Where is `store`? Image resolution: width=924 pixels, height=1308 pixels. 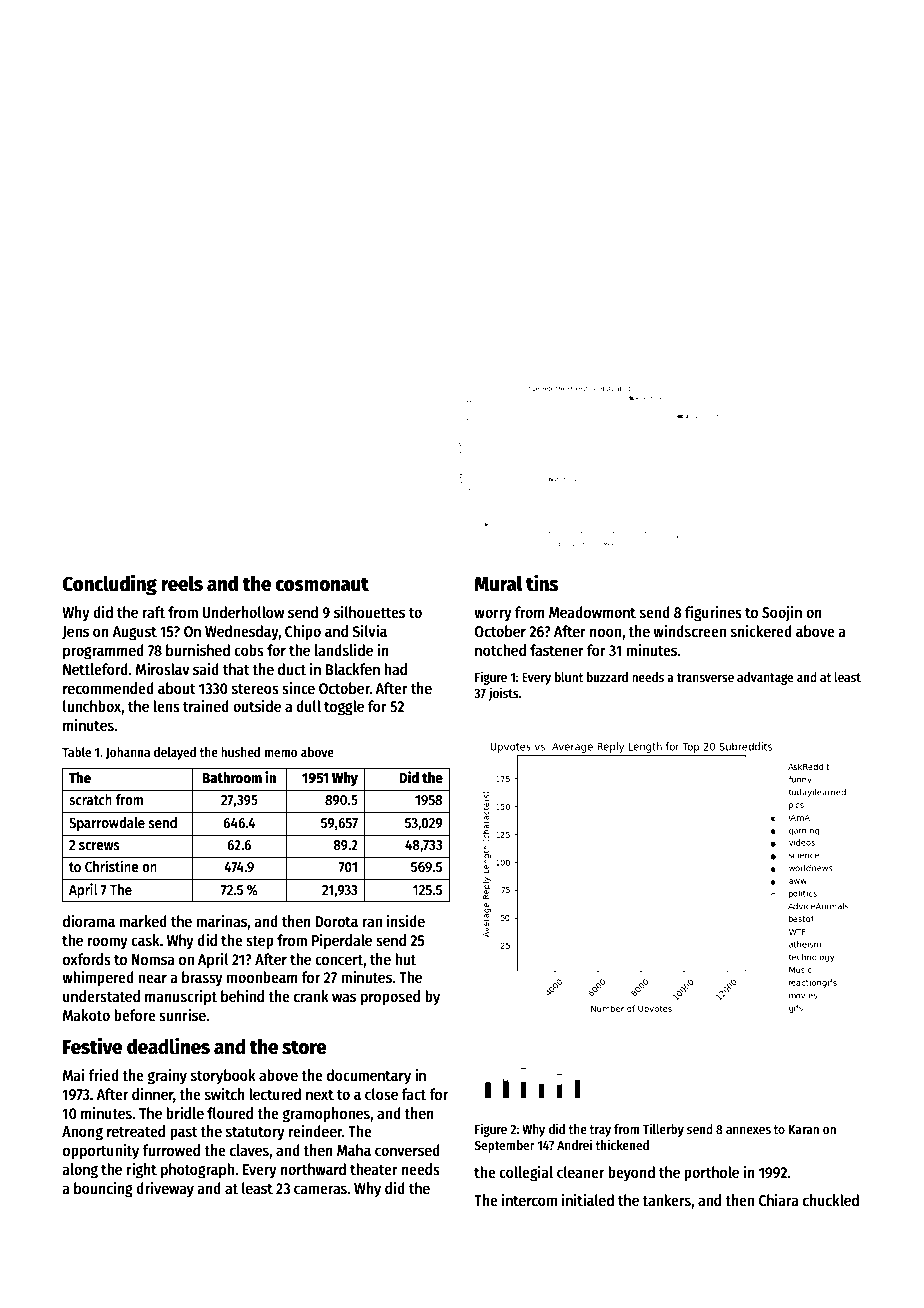
store is located at coordinates (304, 1047).
